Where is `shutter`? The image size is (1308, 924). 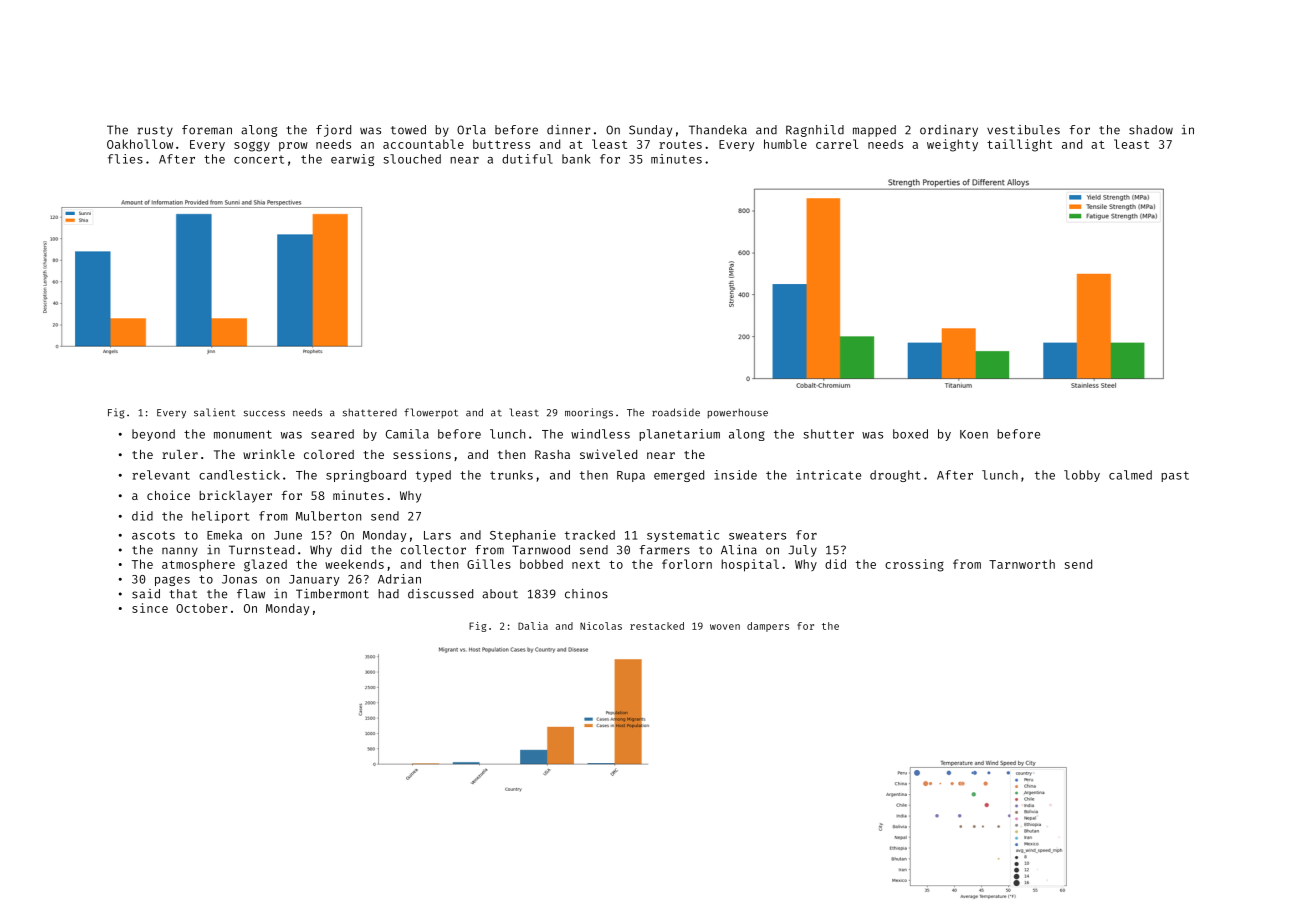 shutter is located at coordinates (828, 434).
